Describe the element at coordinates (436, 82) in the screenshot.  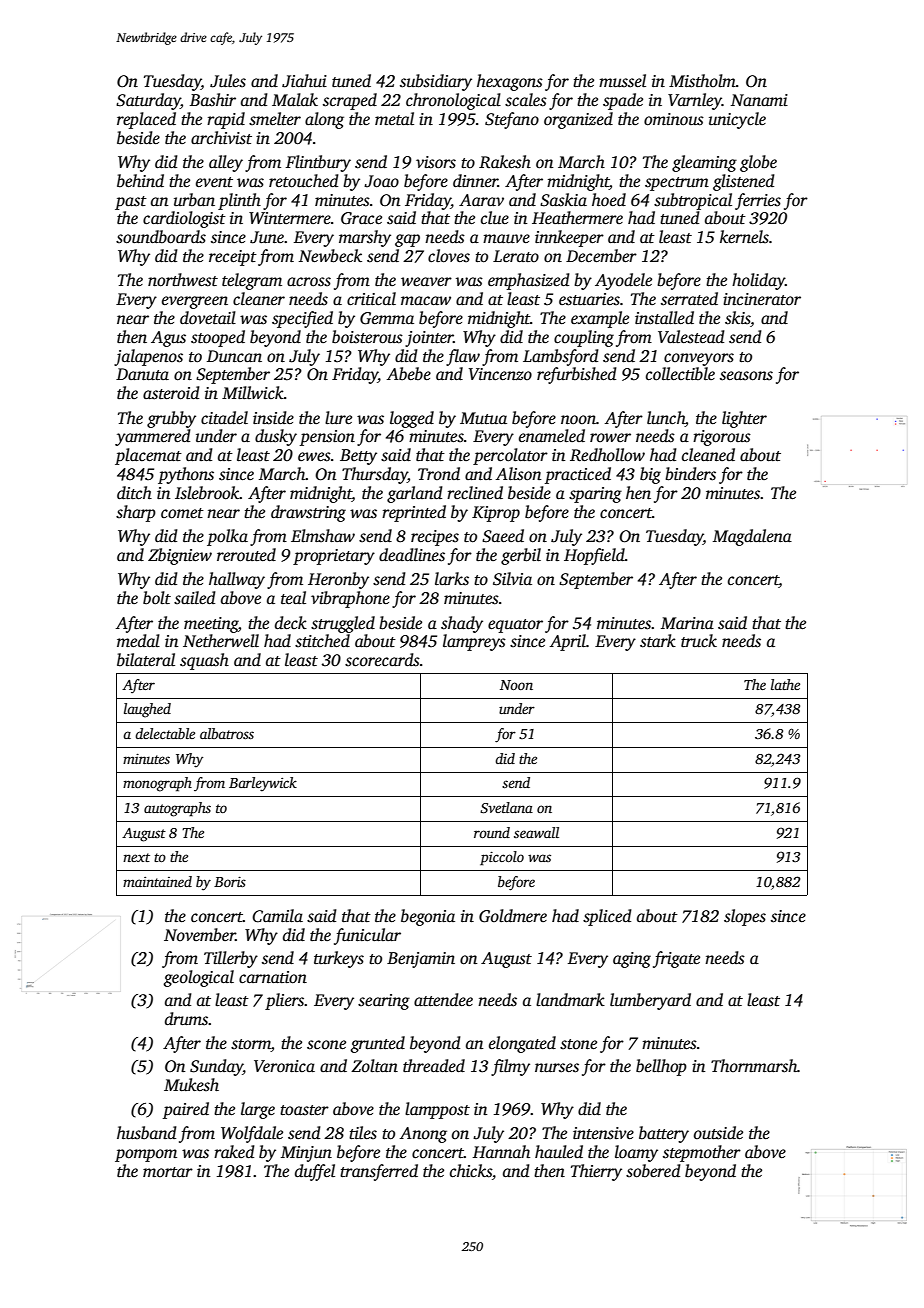
I see `subsidiary` at that location.
